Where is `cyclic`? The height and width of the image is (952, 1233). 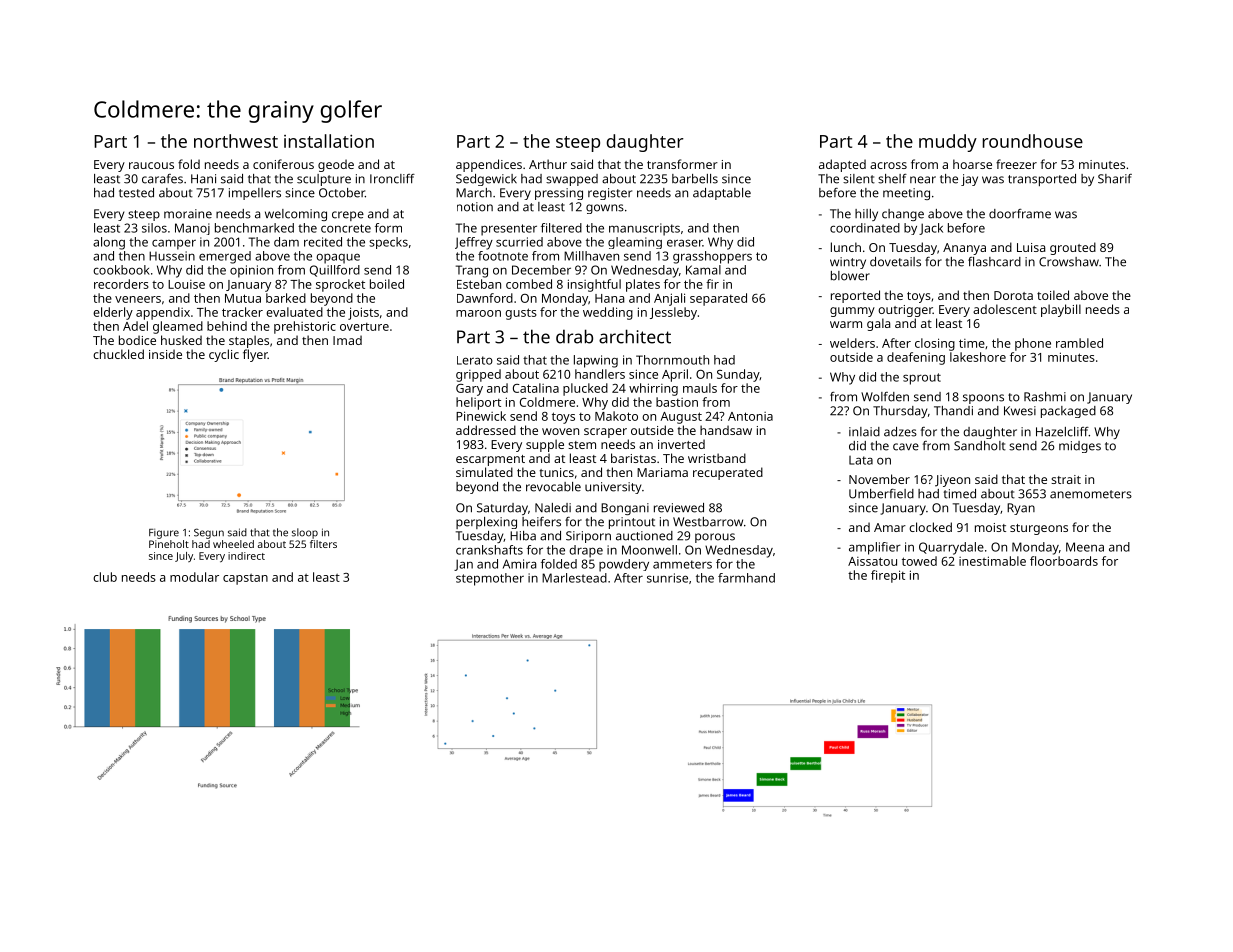 cyclic is located at coordinates (224, 355).
